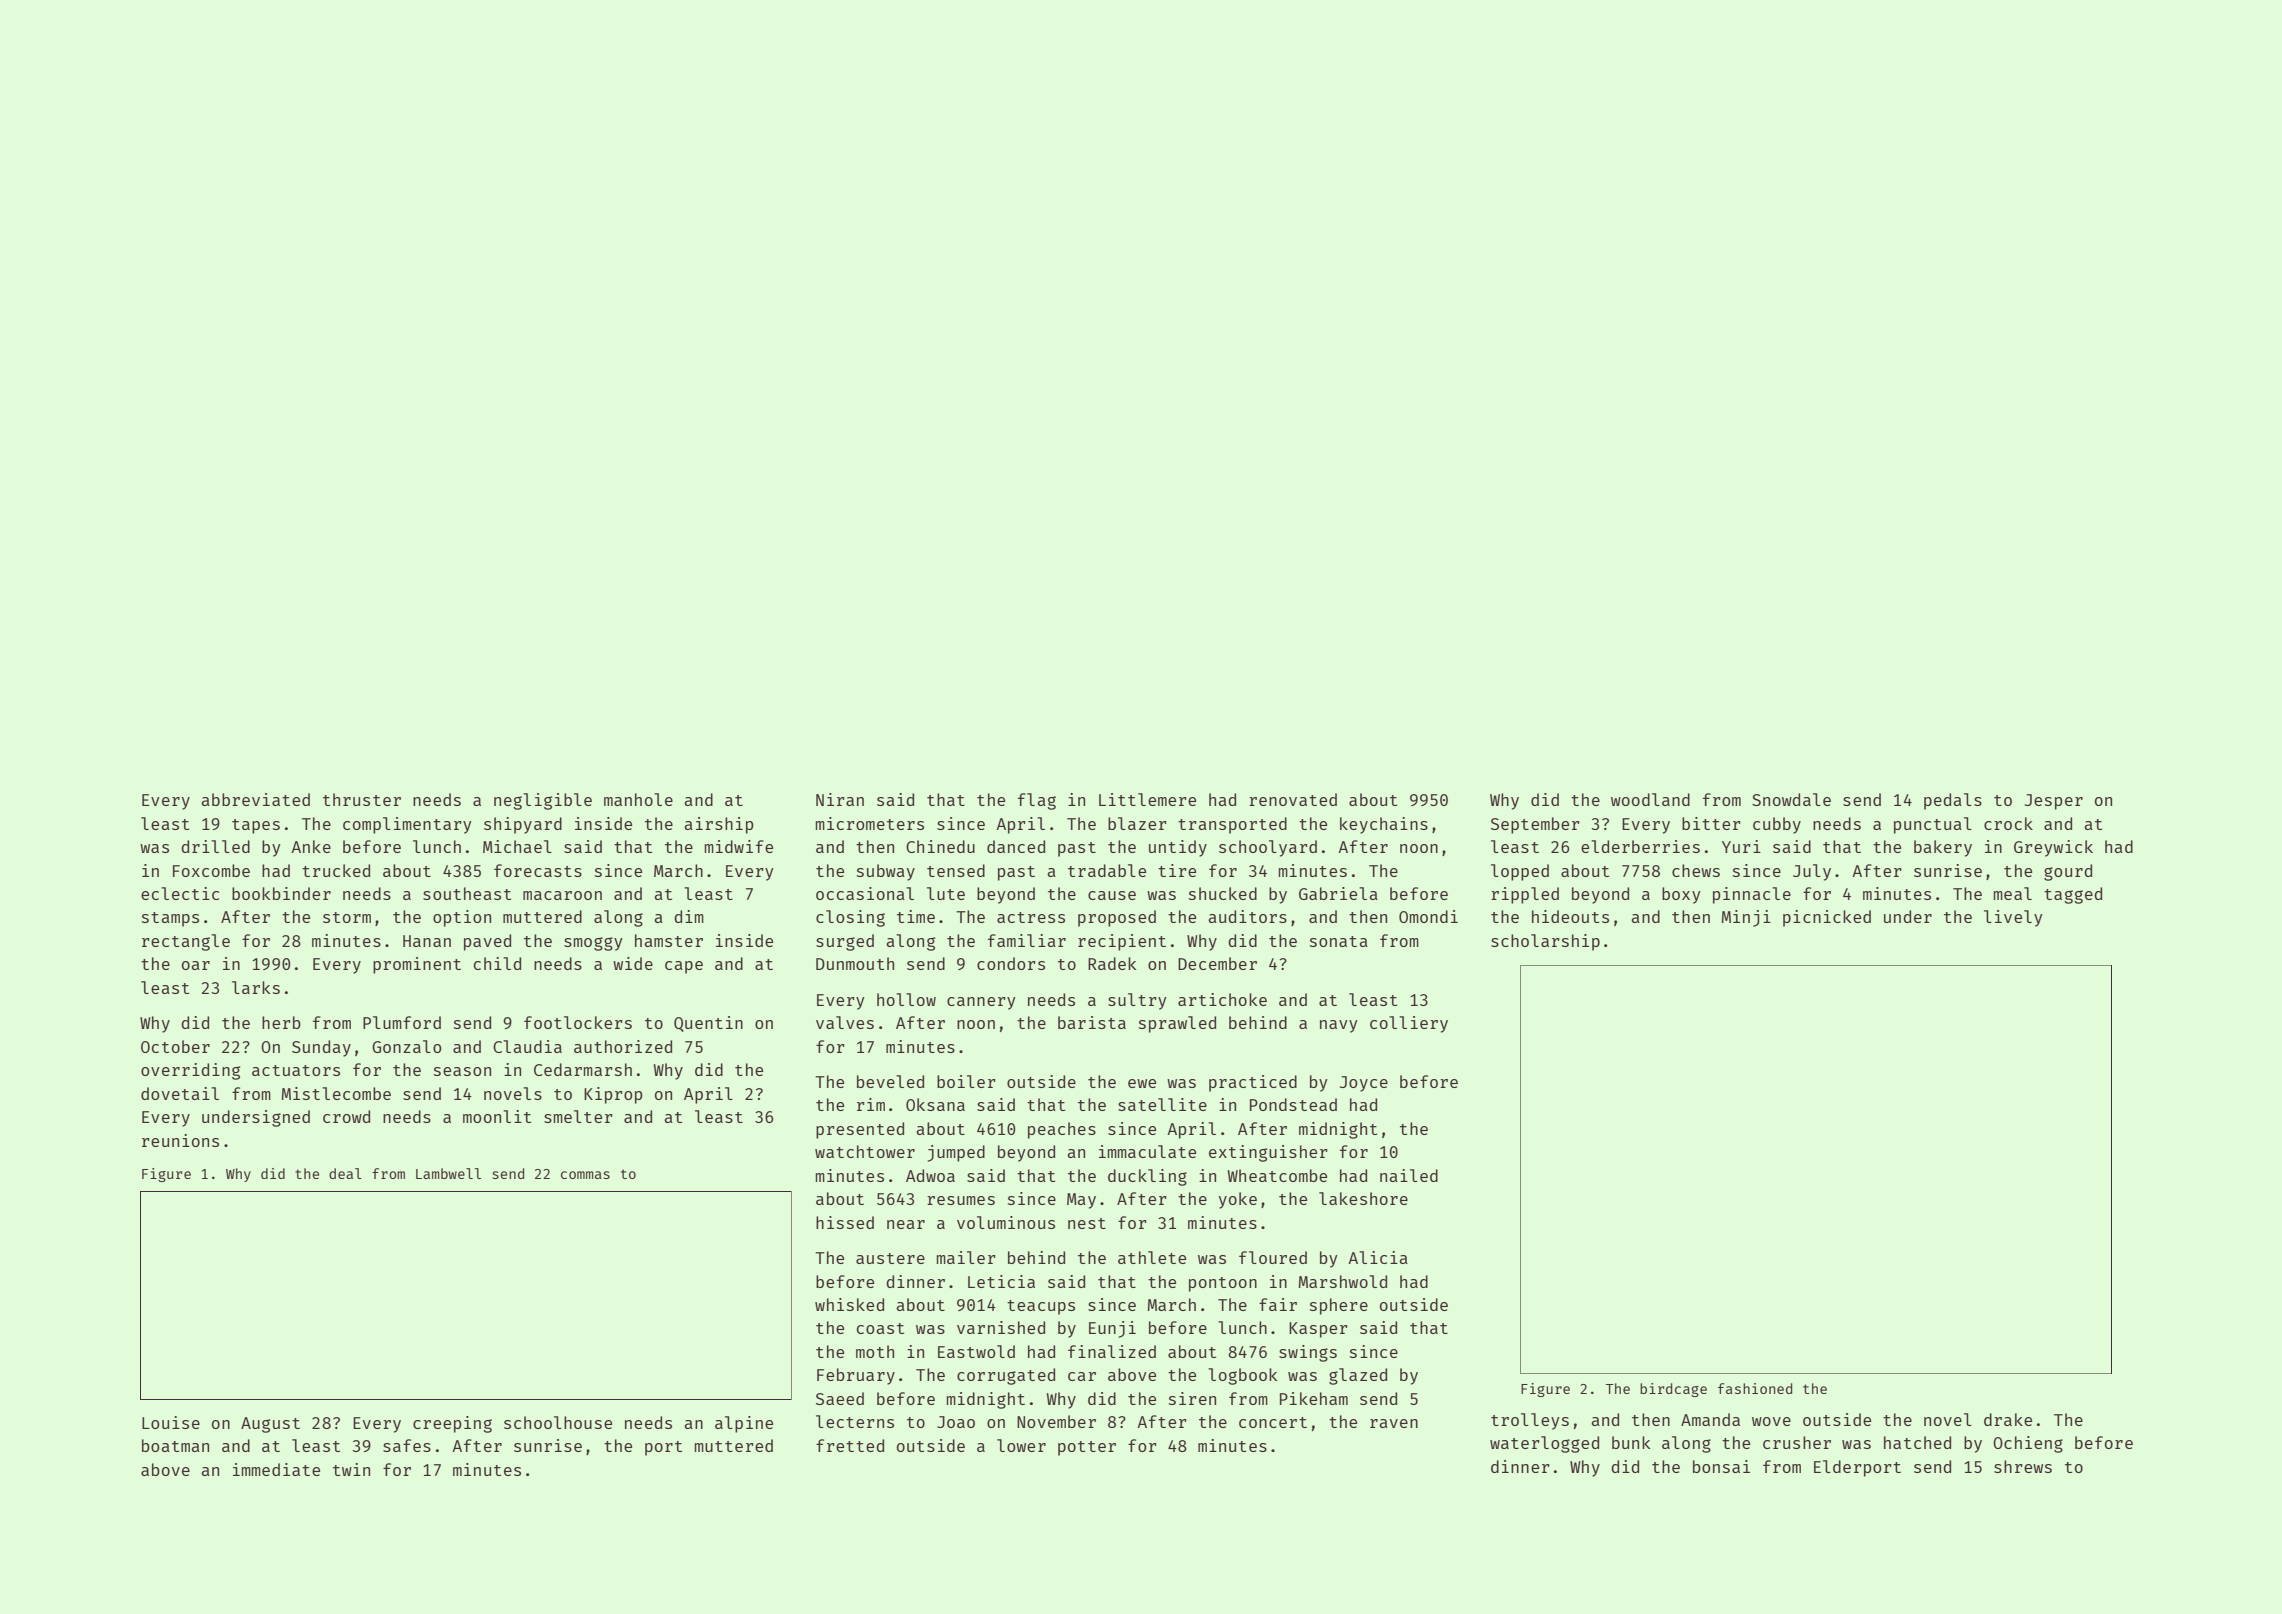 This page has height=1614, width=2282. Describe the element at coordinates (175, 1046) in the page. I see `October` at that location.
